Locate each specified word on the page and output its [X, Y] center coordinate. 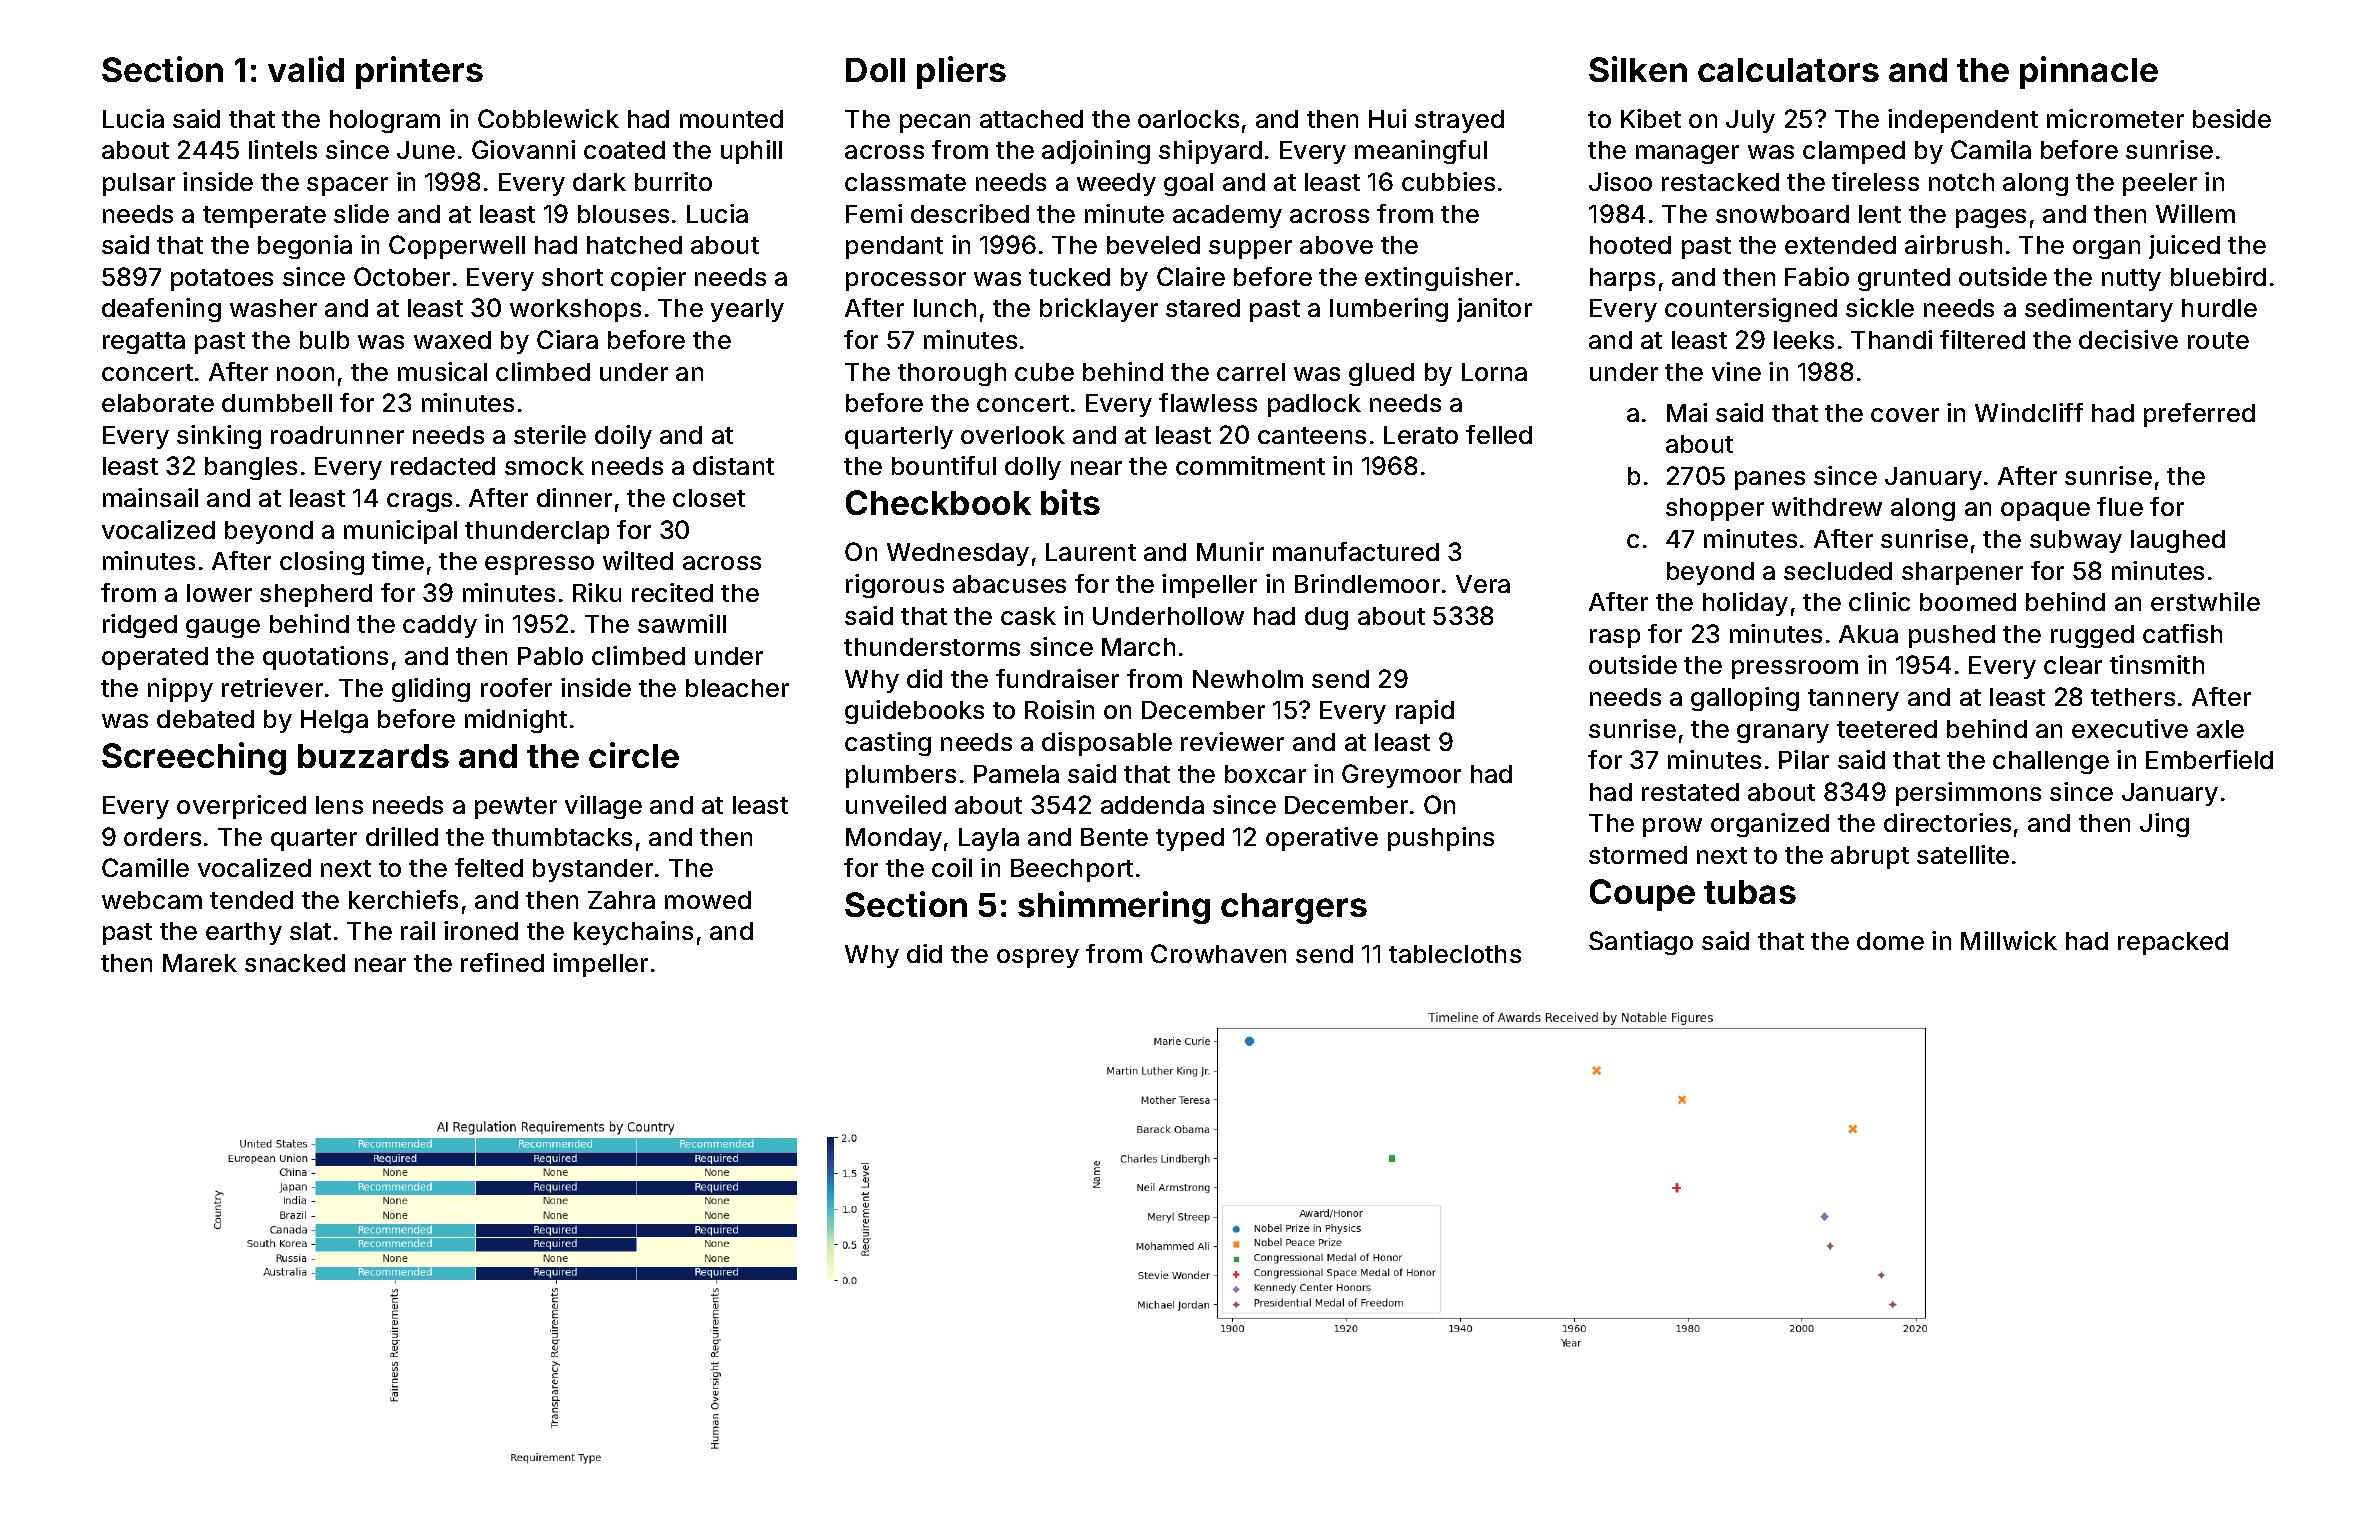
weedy [1116, 184]
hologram [385, 121]
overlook [1013, 435]
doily [623, 437]
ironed [481, 930]
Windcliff [2029, 412]
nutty [2131, 280]
